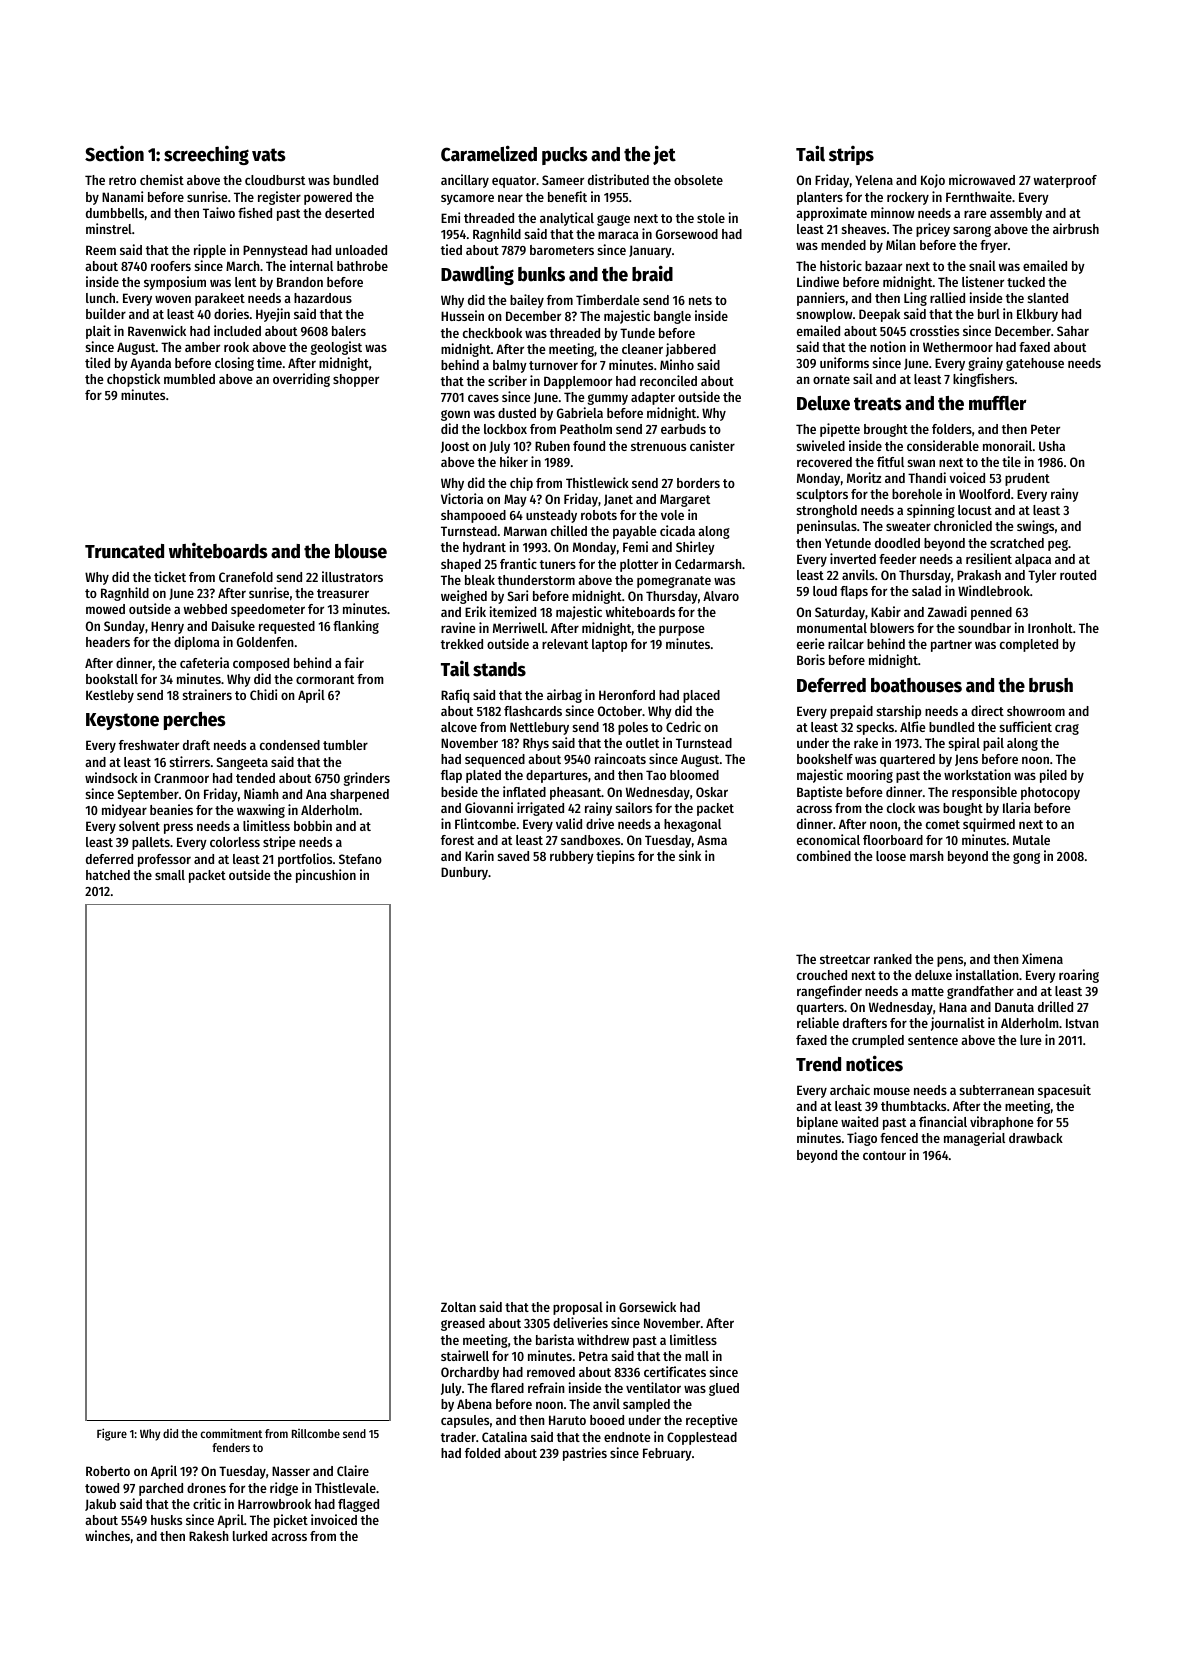  Describe the element at coordinates (698, 180) in the page. I see `obsolete` at that location.
